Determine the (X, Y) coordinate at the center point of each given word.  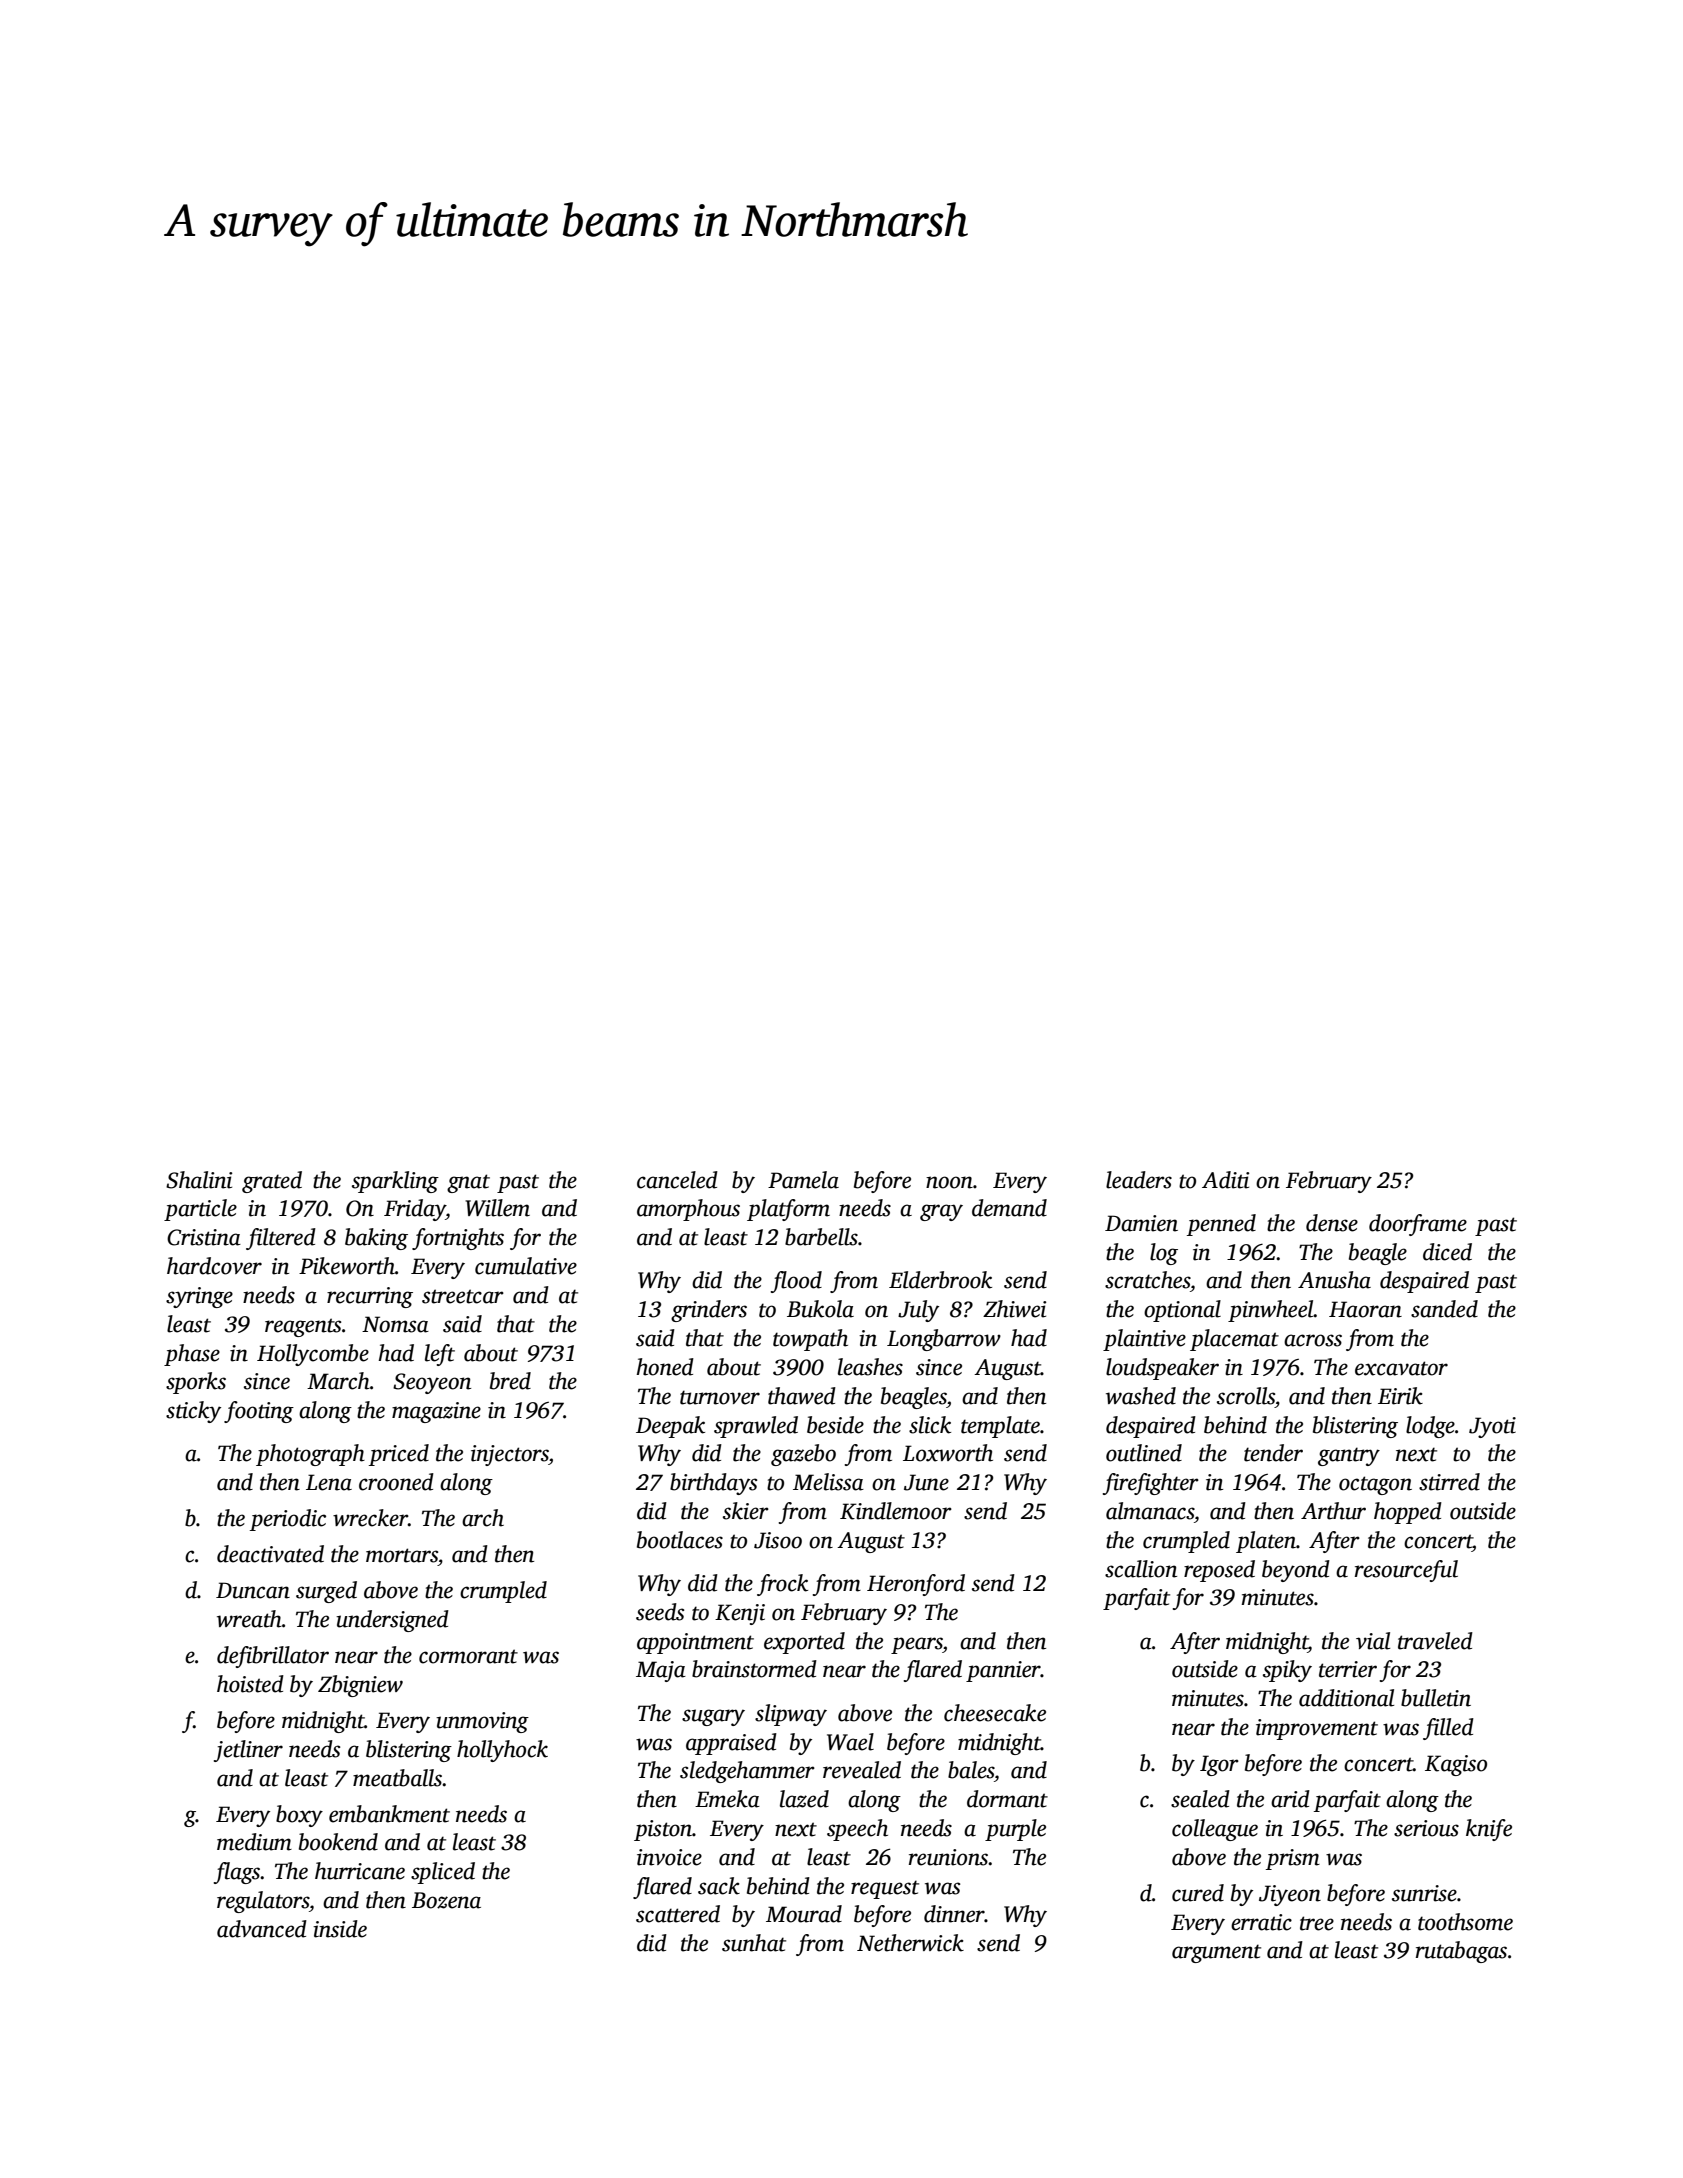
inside (340, 1929)
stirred (1449, 1482)
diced (1447, 1252)
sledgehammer (747, 1772)
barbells (821, 1237)
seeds (660, 1612)
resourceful (1406, 1571)
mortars (402, 1555)
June (926, 1482)
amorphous (688, 1210)
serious (1426, 1828)
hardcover (214, 1266)
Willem (497, 1208)
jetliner (248, 1751)
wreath (249, 1619)
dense (1332, 1223)
